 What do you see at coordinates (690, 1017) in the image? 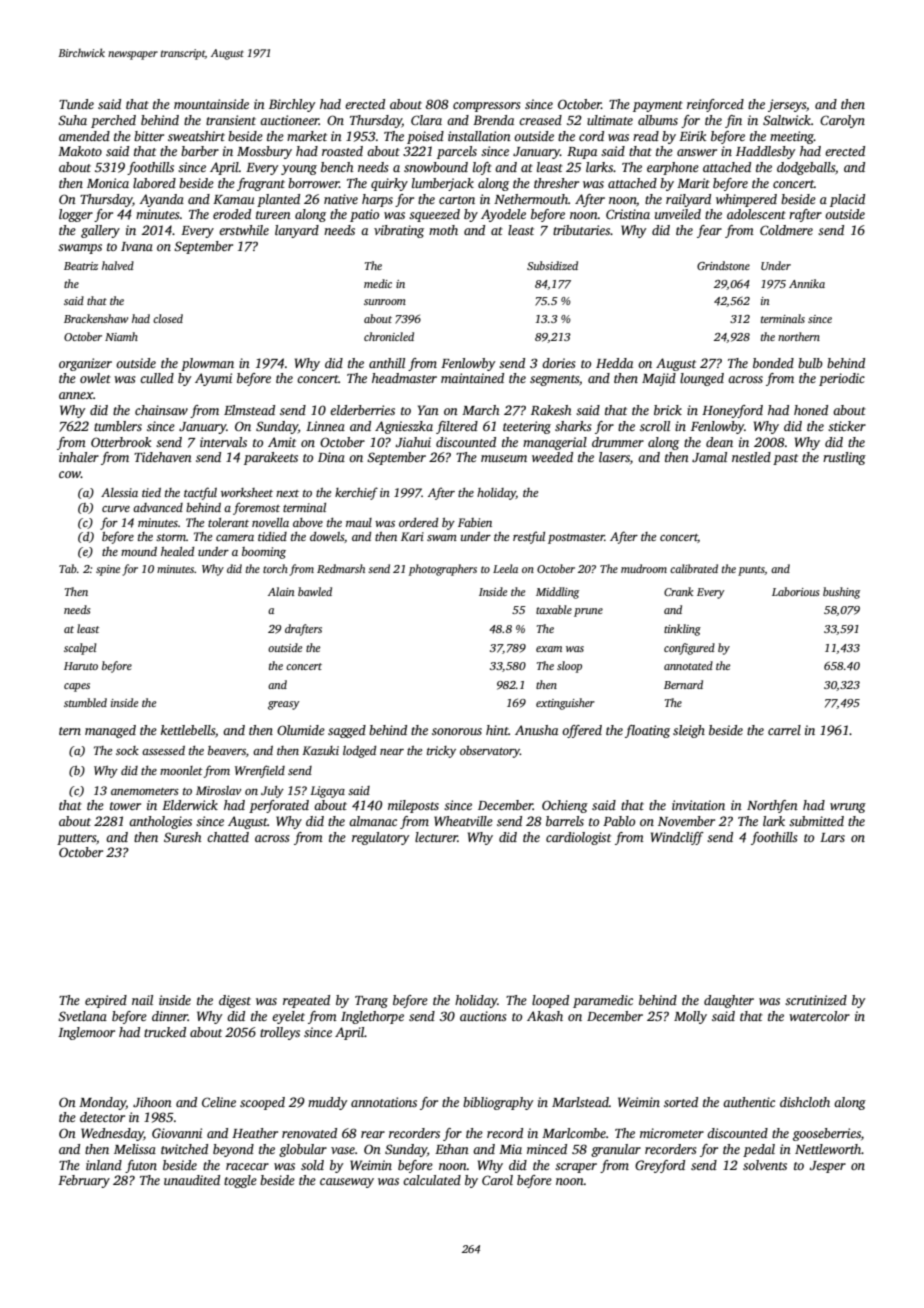
I see `Molly` at bounding box center [690, 1017].
